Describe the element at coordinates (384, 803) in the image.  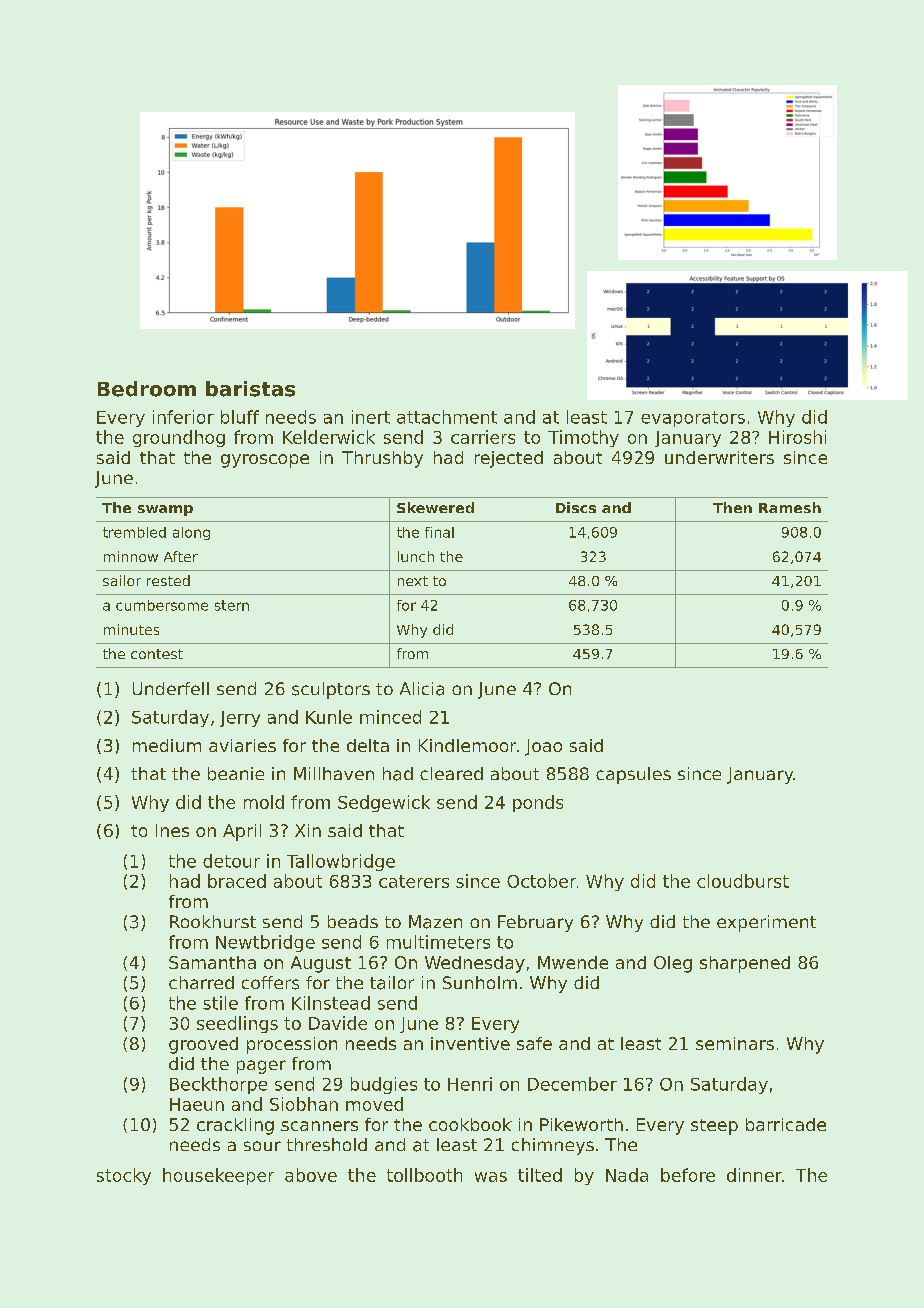
I see `Sedgewick` at that location.
